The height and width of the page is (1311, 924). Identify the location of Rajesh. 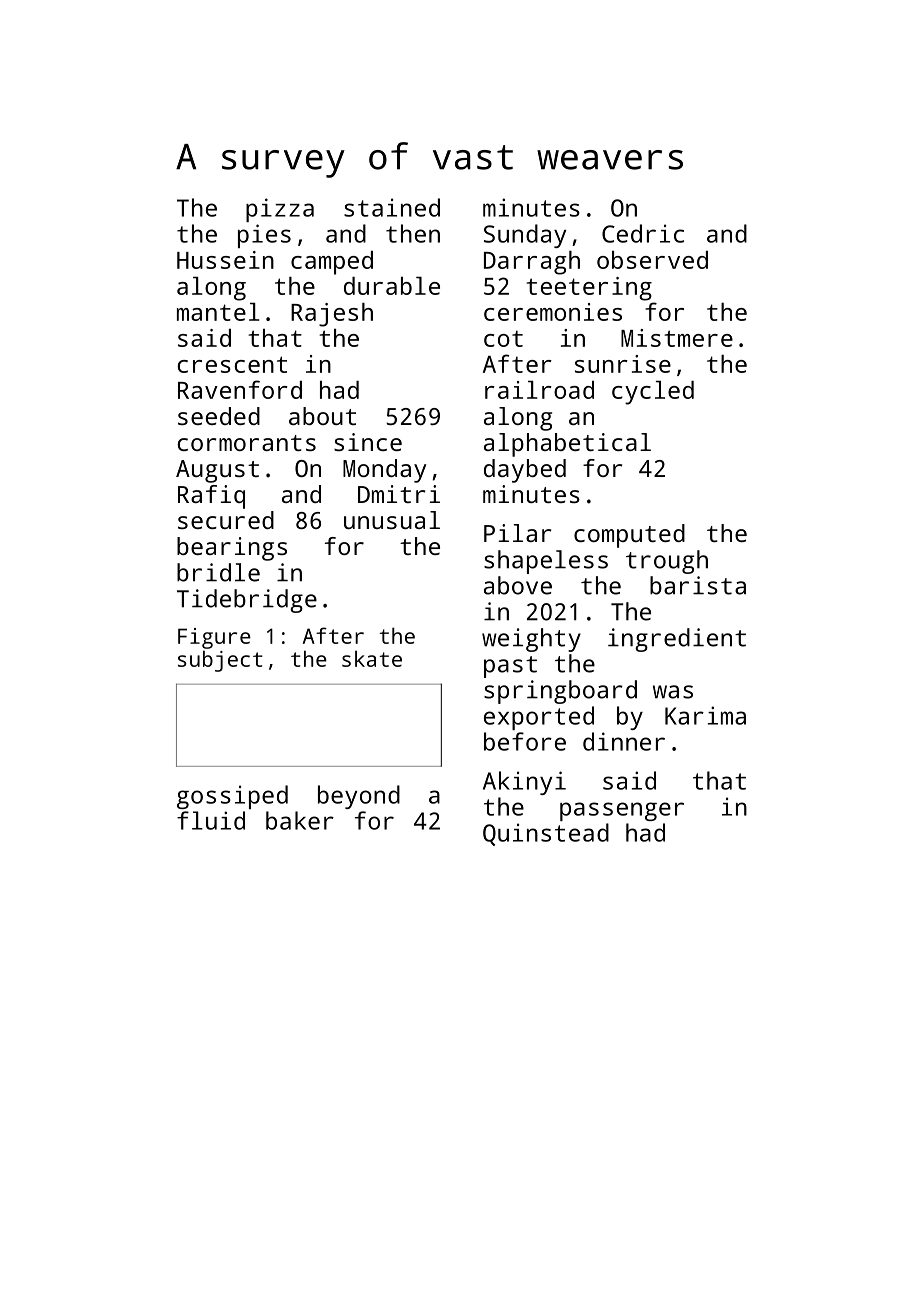
(332, 315).
